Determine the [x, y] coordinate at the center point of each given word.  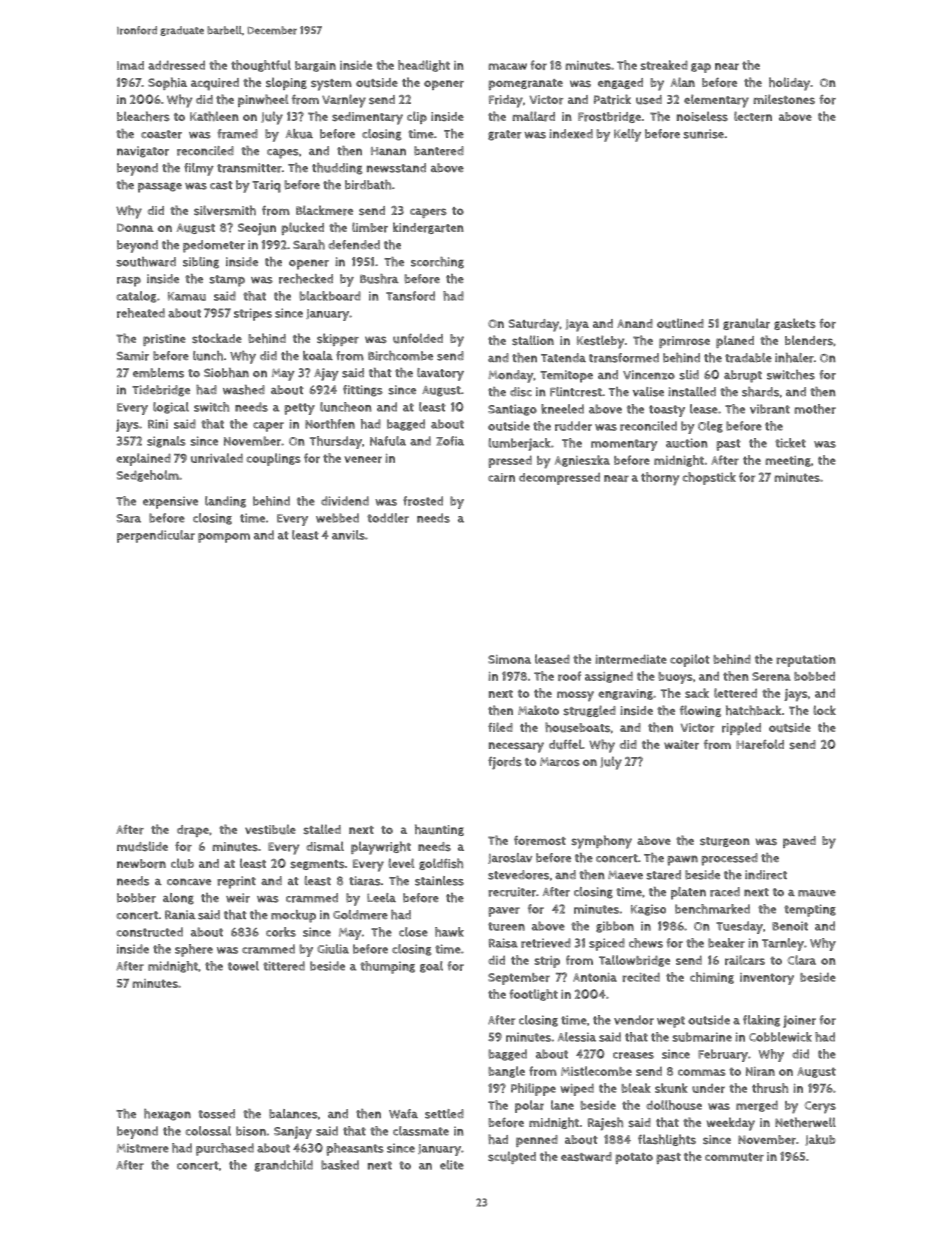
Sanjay [293, 1132]
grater [505, 135]
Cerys [820, 1107]
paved [799, 842]
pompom [224, 538]
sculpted [512, 1157]
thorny [660, 479]
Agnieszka [582, 461]
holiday [789, 84]
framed [237, 134]
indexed [571, 134]
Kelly [627, 135]
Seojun [257, 229]
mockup [293, 916]
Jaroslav [510, 858]
